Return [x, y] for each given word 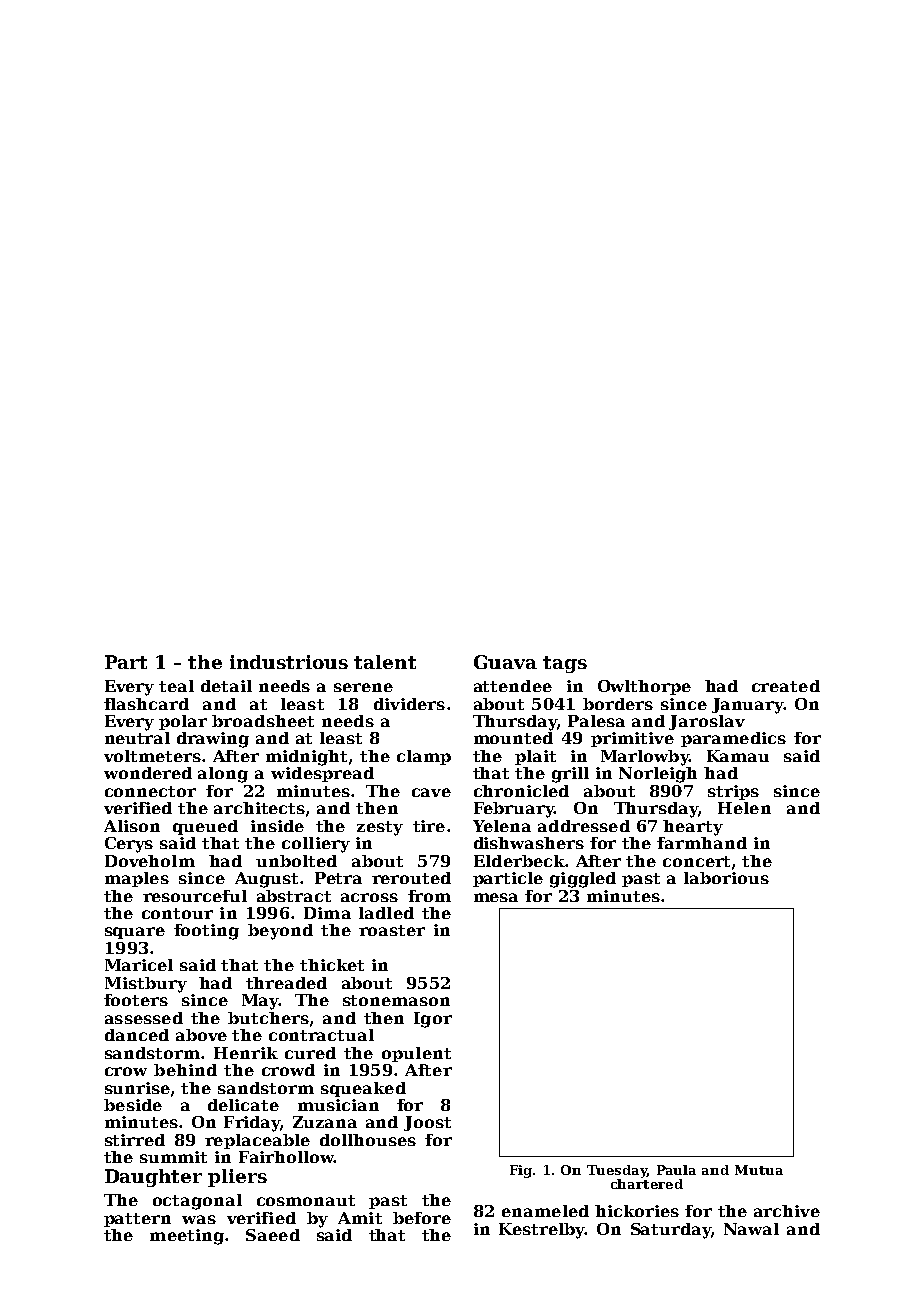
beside [133, 1105]
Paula [676, 1170]
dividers [409, 704]
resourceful [195, 896]
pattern [137, 1220]
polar [183, 722]
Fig [522, 1171]
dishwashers [529, 843]
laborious [726, 878]
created [786, 686]
